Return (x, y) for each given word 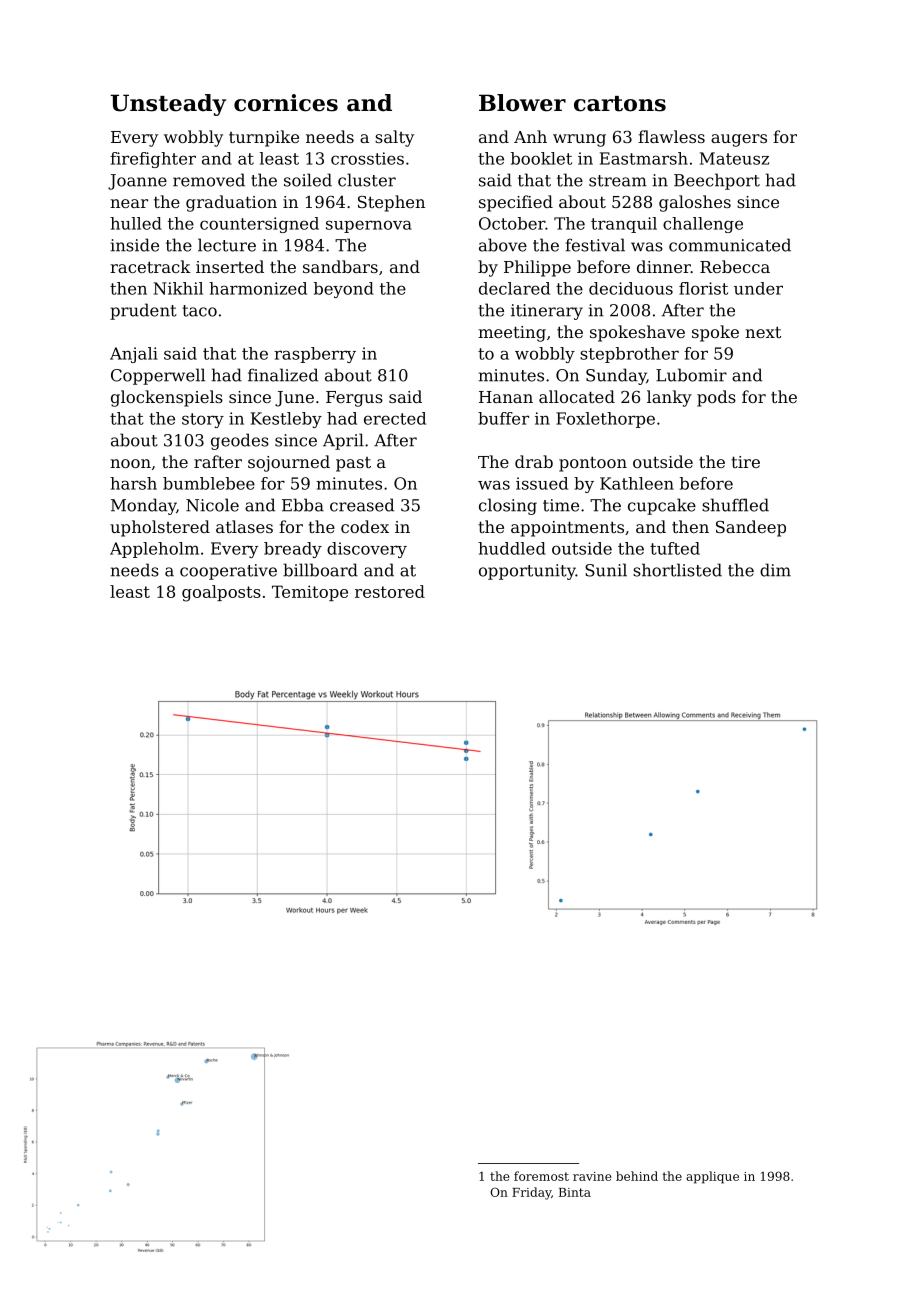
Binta (575, 1192)
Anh (530, 136)
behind (637, 1176)
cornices (286, 103)
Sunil (606, 570)
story (203, 420)
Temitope (310, 593)
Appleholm (154, 550)
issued (542, 483)
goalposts (221, 593)
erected (395, 418)
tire (745, 462)
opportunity (527, 572)
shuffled (735, 505)
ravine (592, 1176)
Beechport (717, 181)
